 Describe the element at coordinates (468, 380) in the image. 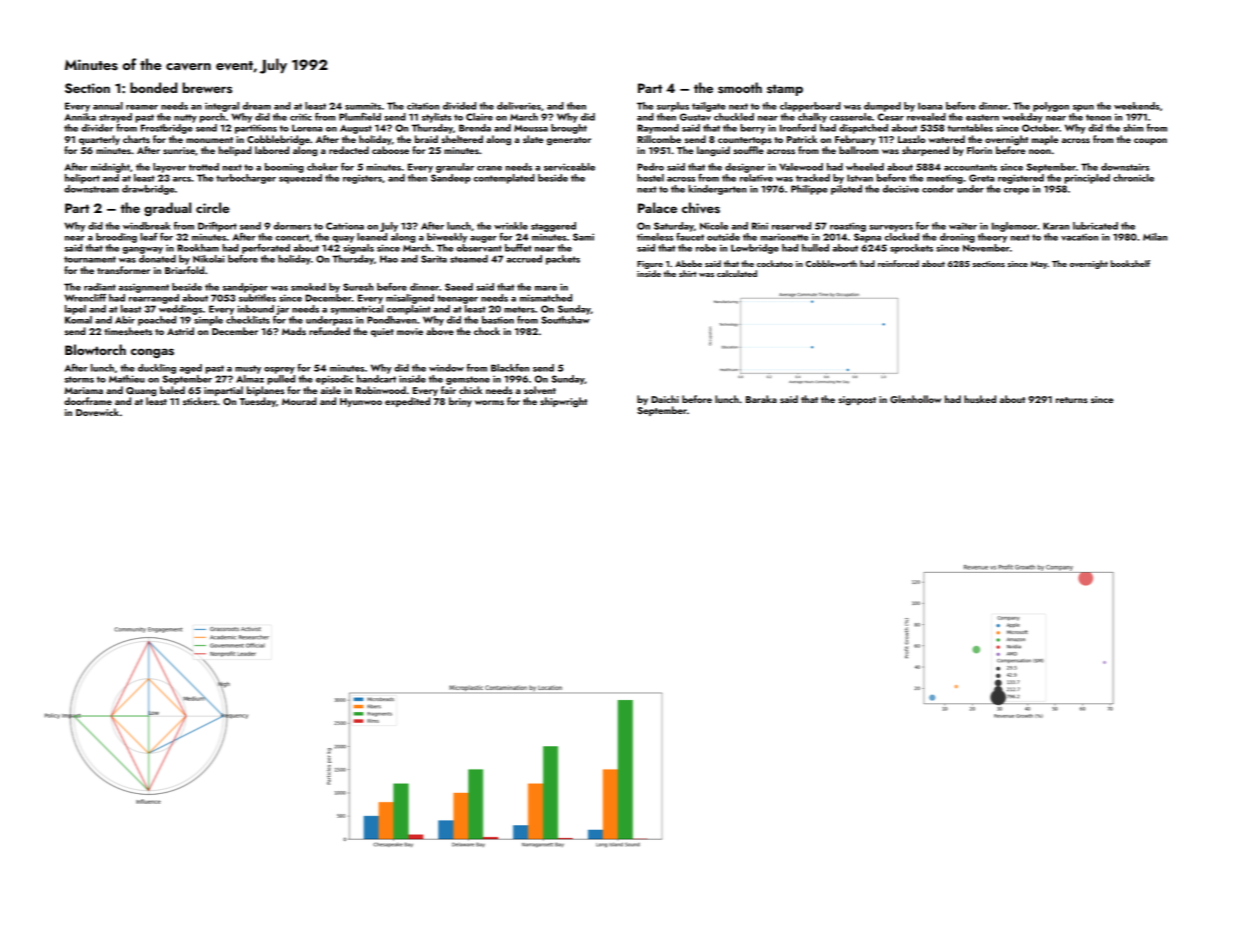

I see `gemstone` at that location.
